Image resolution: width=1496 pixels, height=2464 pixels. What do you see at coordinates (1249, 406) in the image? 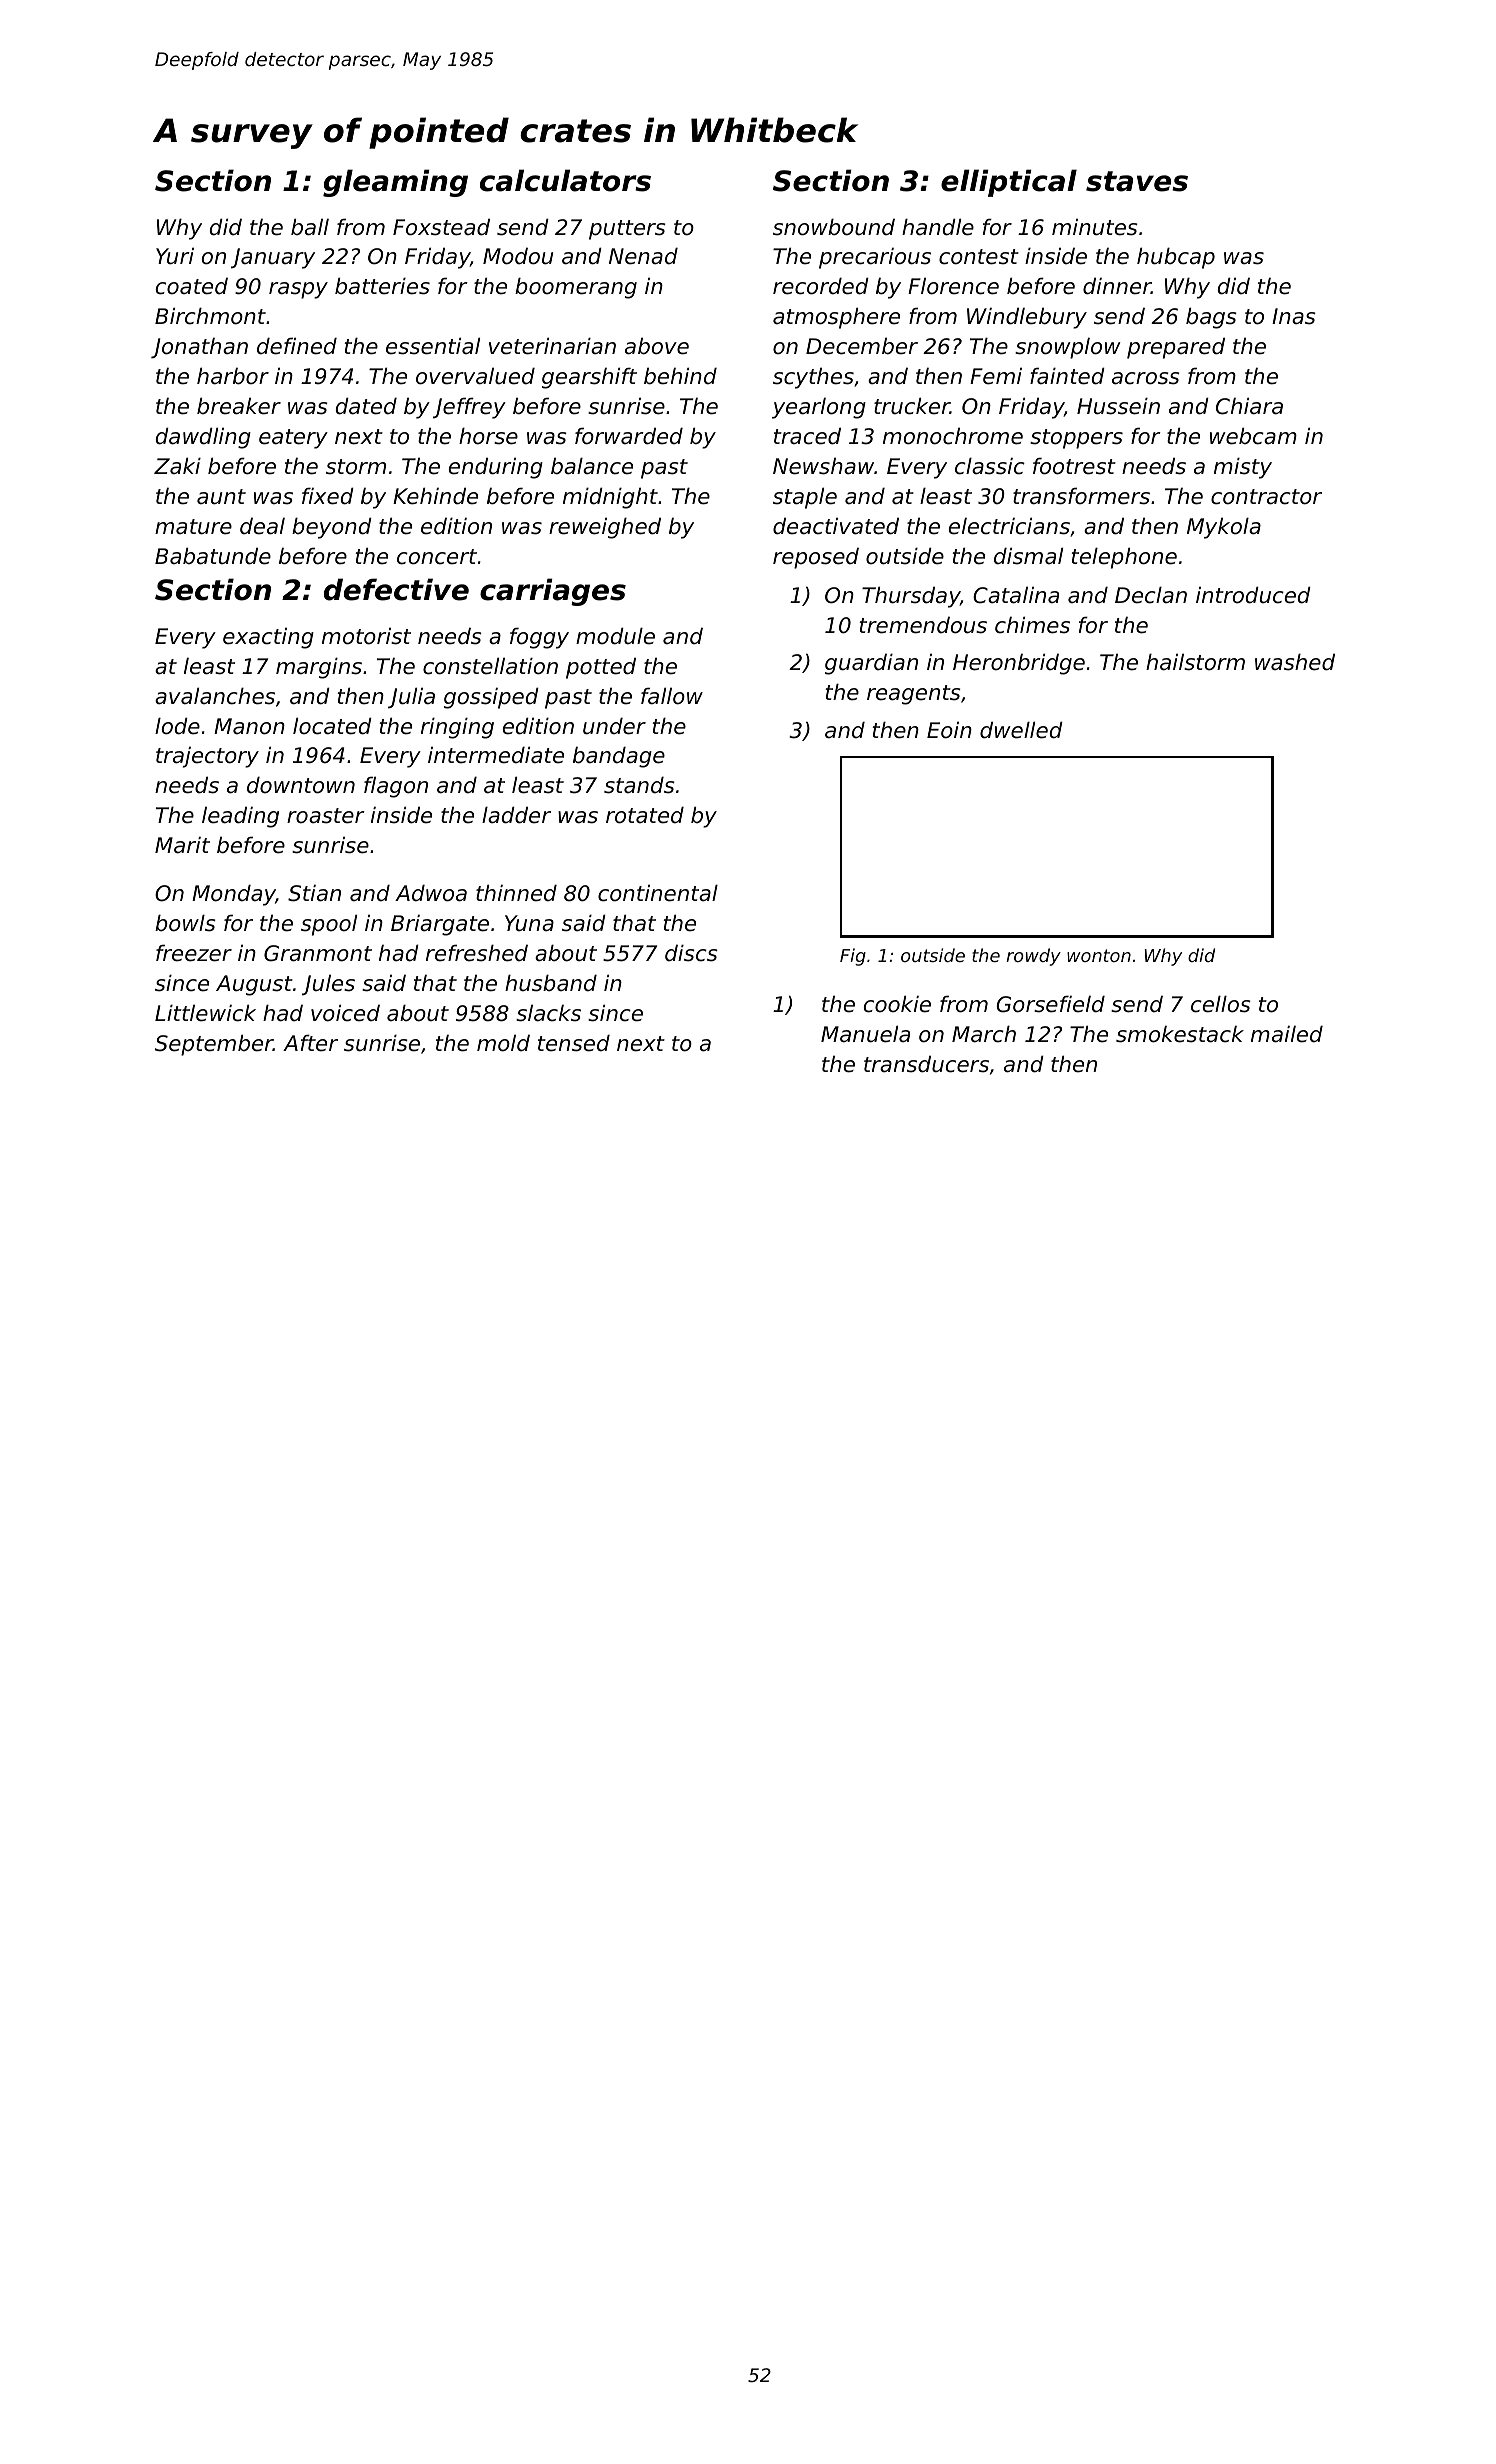
I see `Chiara` at bounding box center [1249, 406].
